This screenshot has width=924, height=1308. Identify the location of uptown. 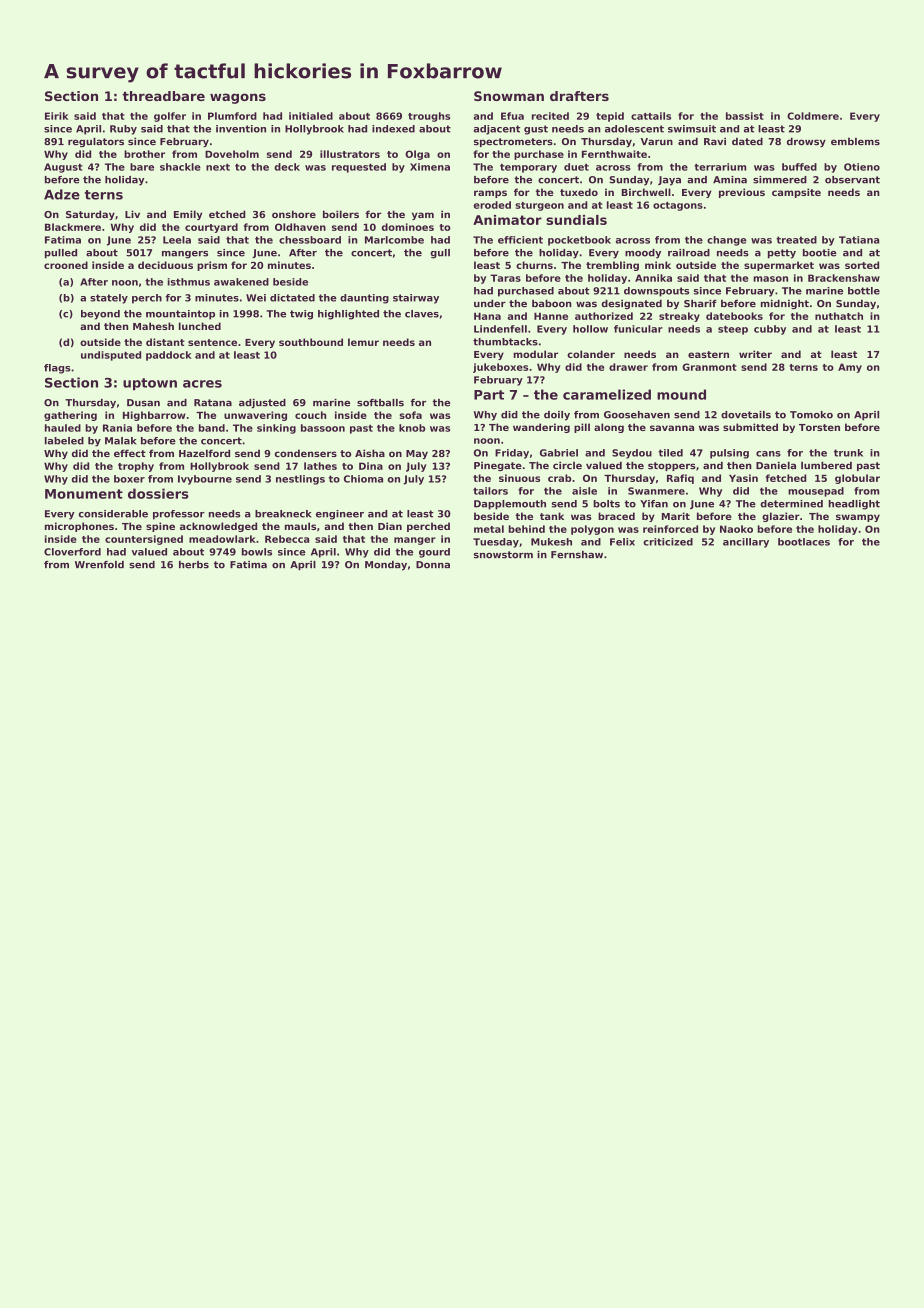
(150, 384).
